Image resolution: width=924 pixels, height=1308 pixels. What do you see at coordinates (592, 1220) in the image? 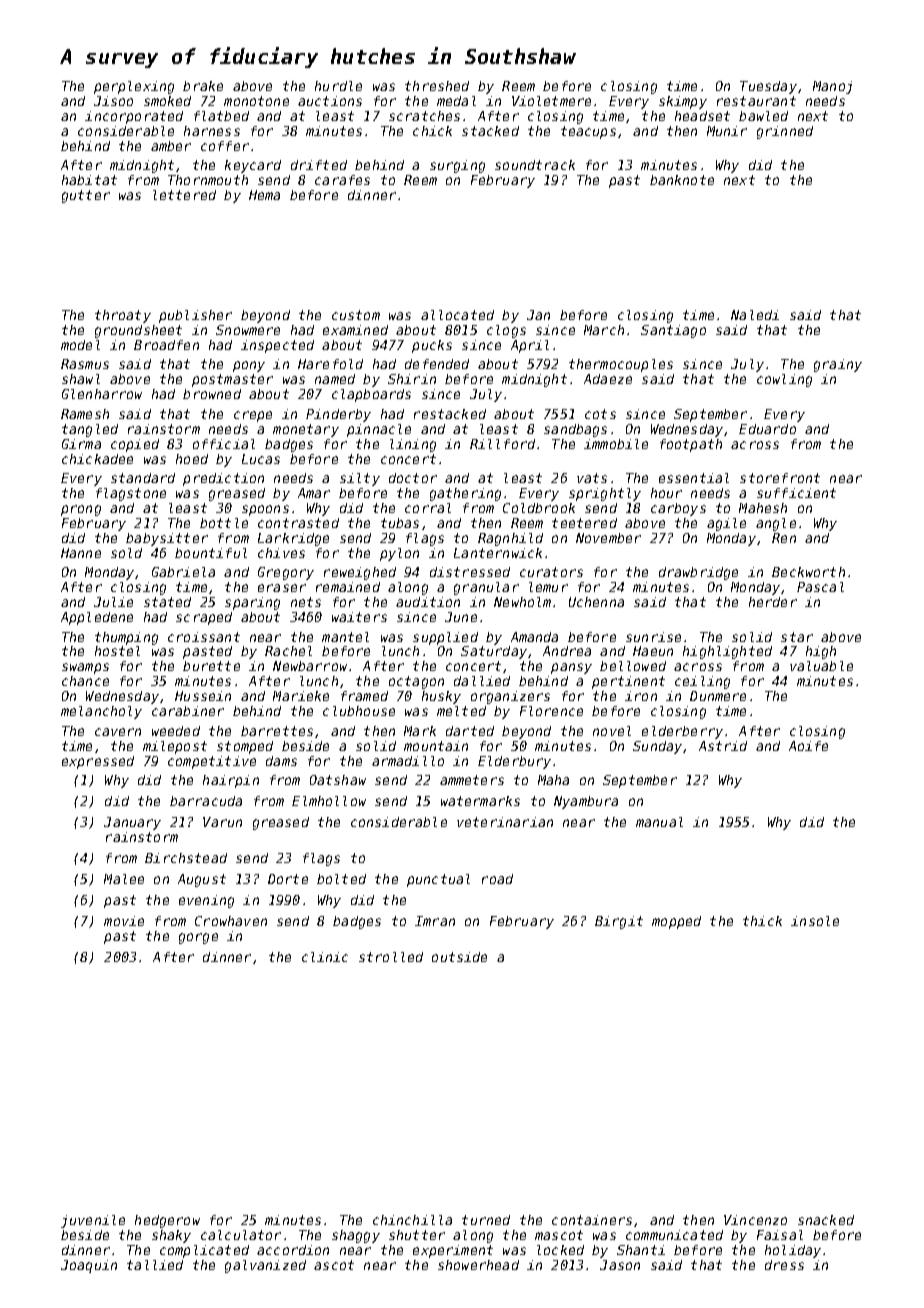
I see `containers` at bounding box center [592, 1220].
